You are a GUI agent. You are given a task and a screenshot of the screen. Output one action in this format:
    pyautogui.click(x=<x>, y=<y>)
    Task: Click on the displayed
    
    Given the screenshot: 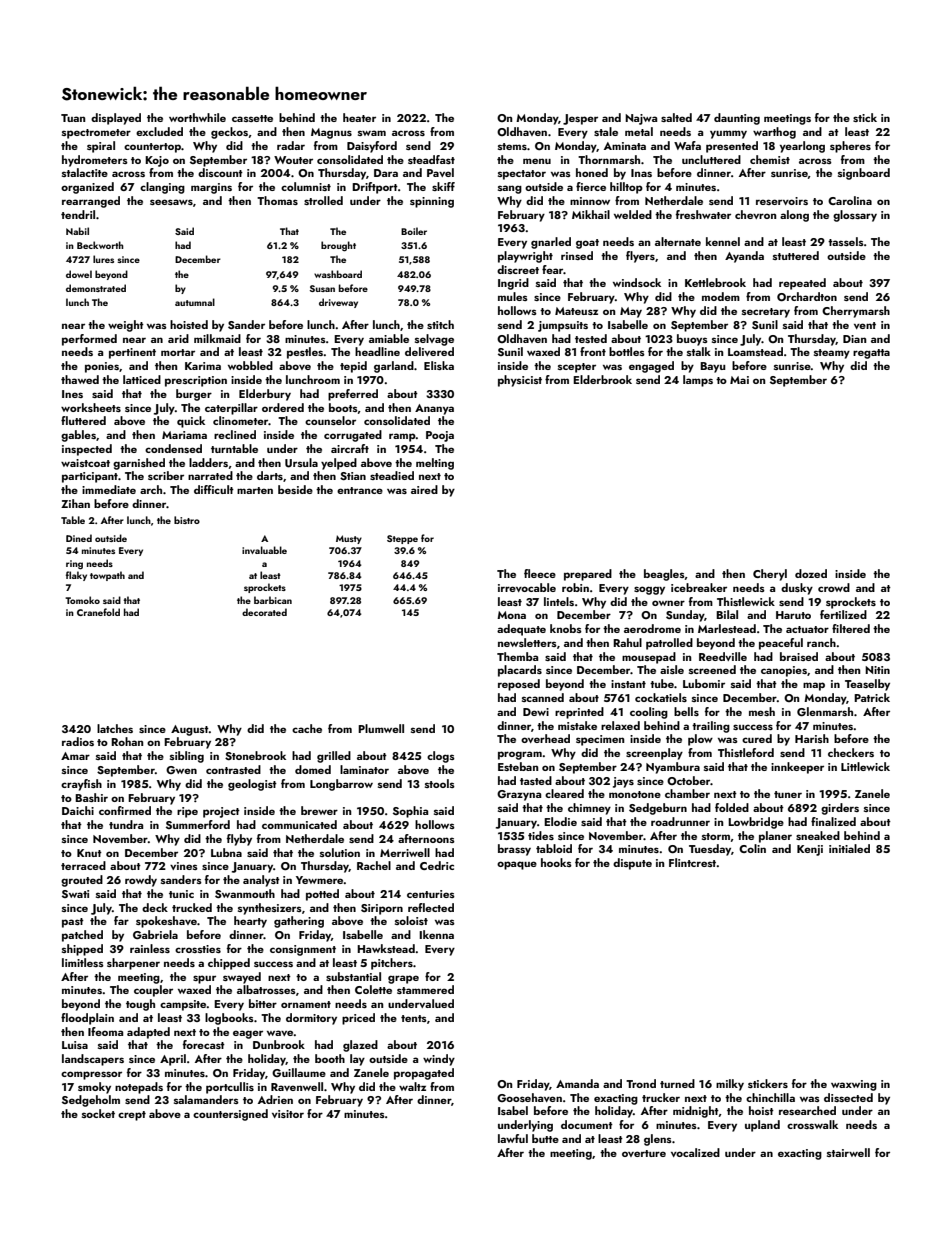 What is the action you would take?
    pyautogui.click(x=116, y=119)
